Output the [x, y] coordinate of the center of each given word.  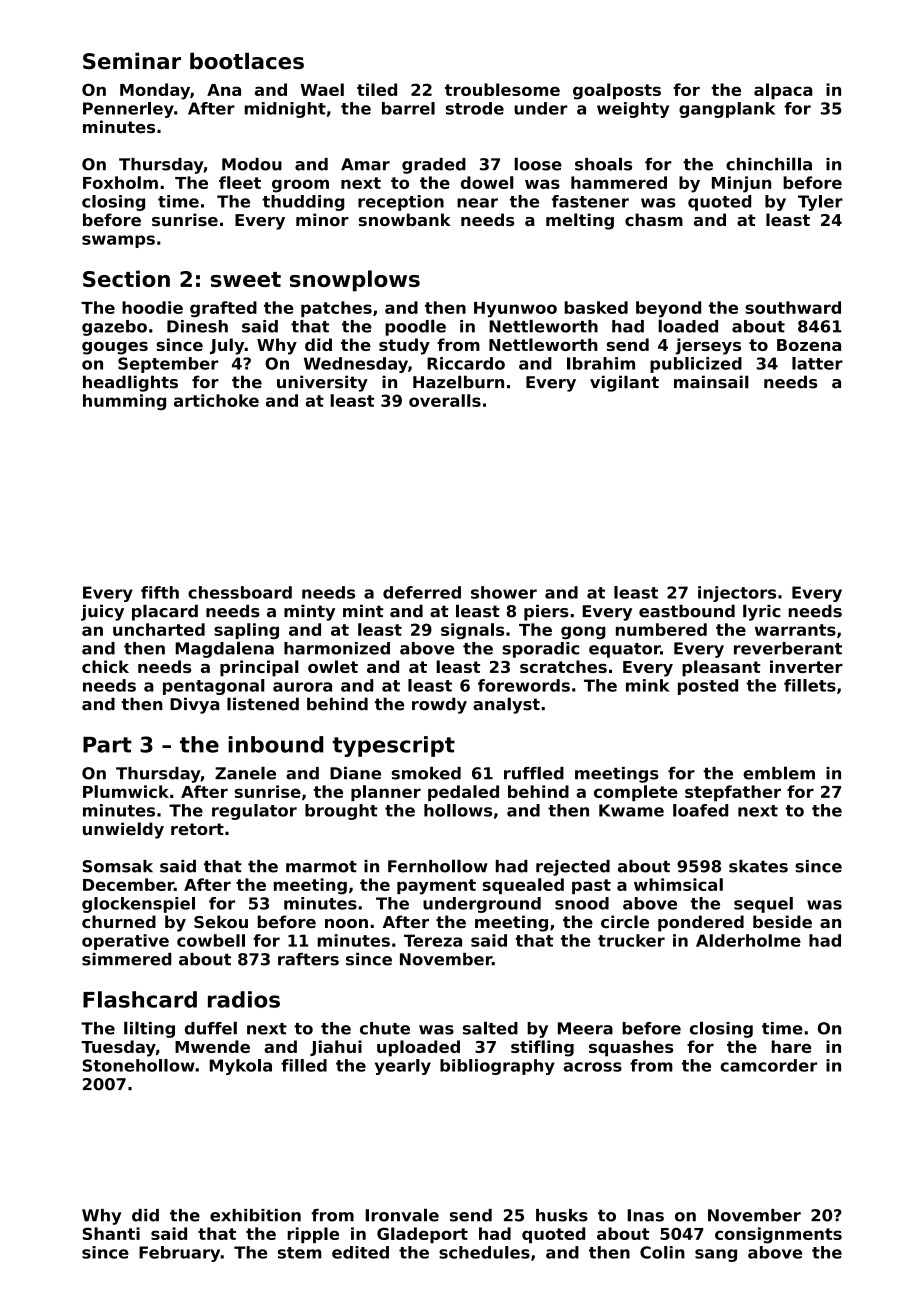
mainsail [711, 382]
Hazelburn [458, 382]
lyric [762, 612]
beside [782, 921]
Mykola [241, 1067]
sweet [246, 279]
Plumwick [126, 791]
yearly [403, 1067]
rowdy [439, 705]
